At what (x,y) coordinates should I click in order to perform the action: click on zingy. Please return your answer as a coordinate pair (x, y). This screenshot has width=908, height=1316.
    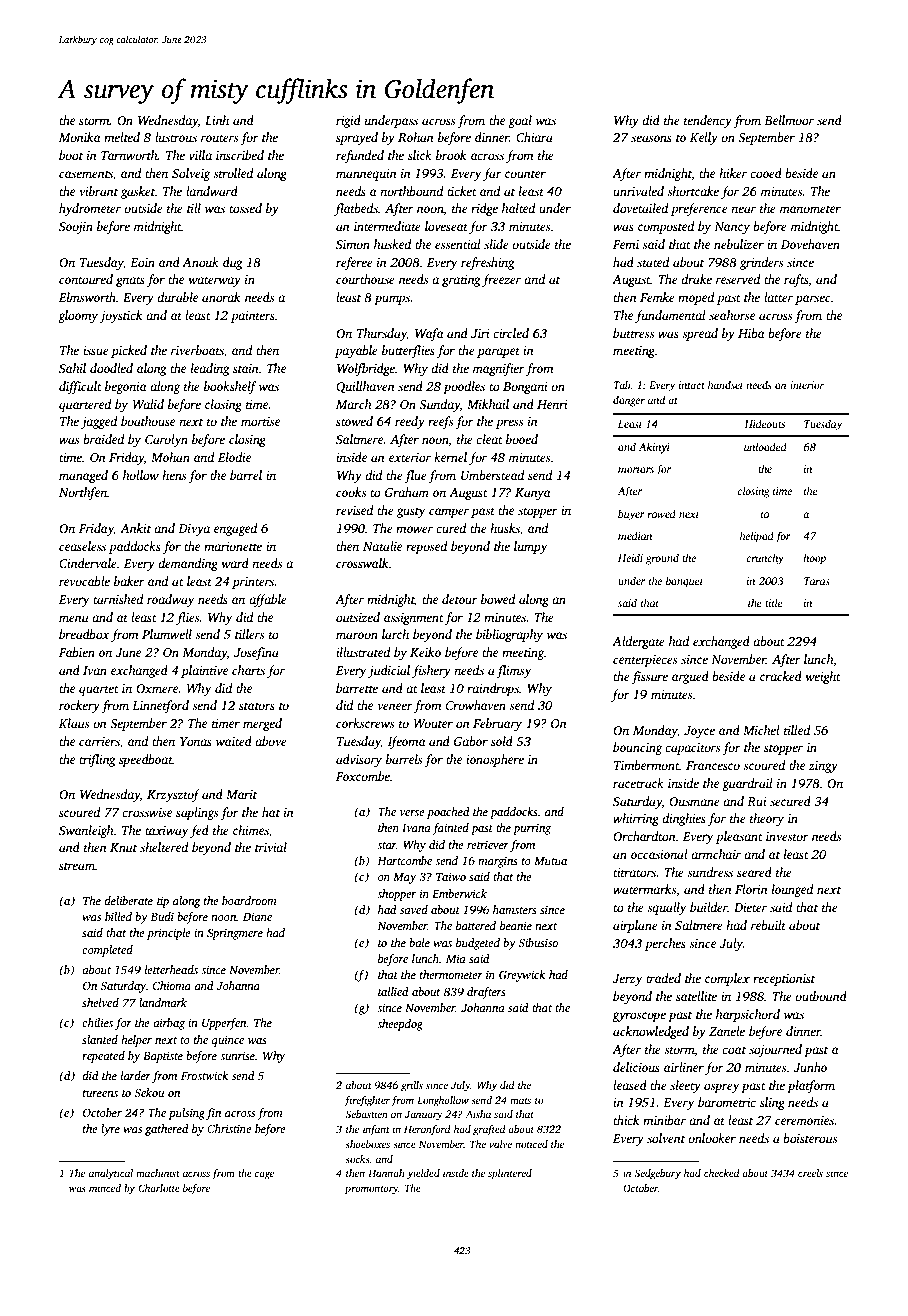
    Looking at the image, I should click on (823, 767).
